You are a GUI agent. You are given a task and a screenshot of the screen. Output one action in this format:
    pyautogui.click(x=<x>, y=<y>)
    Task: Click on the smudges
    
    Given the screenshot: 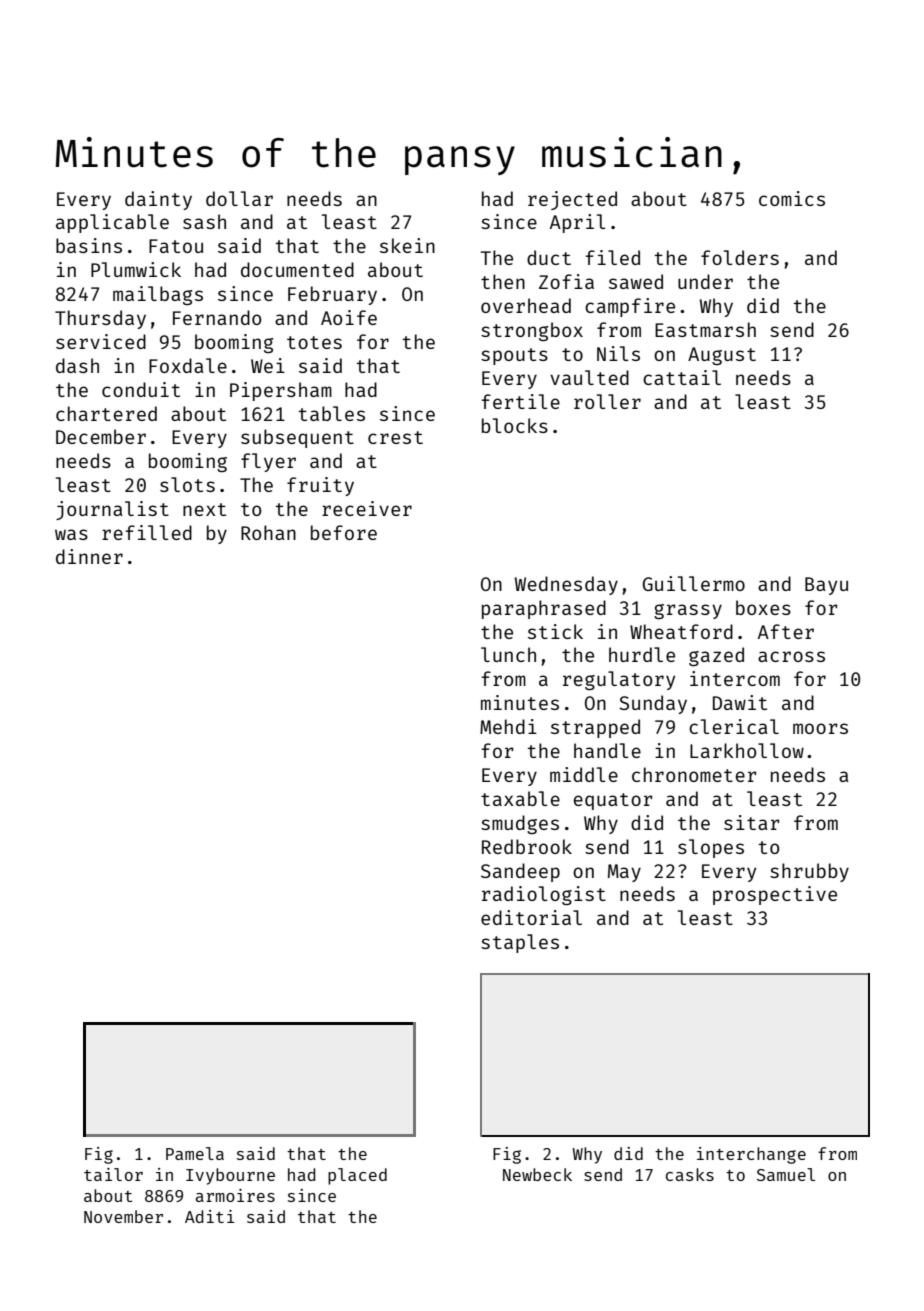 What is the action you would take?
    pyautogui.click(x=520, y=824)
